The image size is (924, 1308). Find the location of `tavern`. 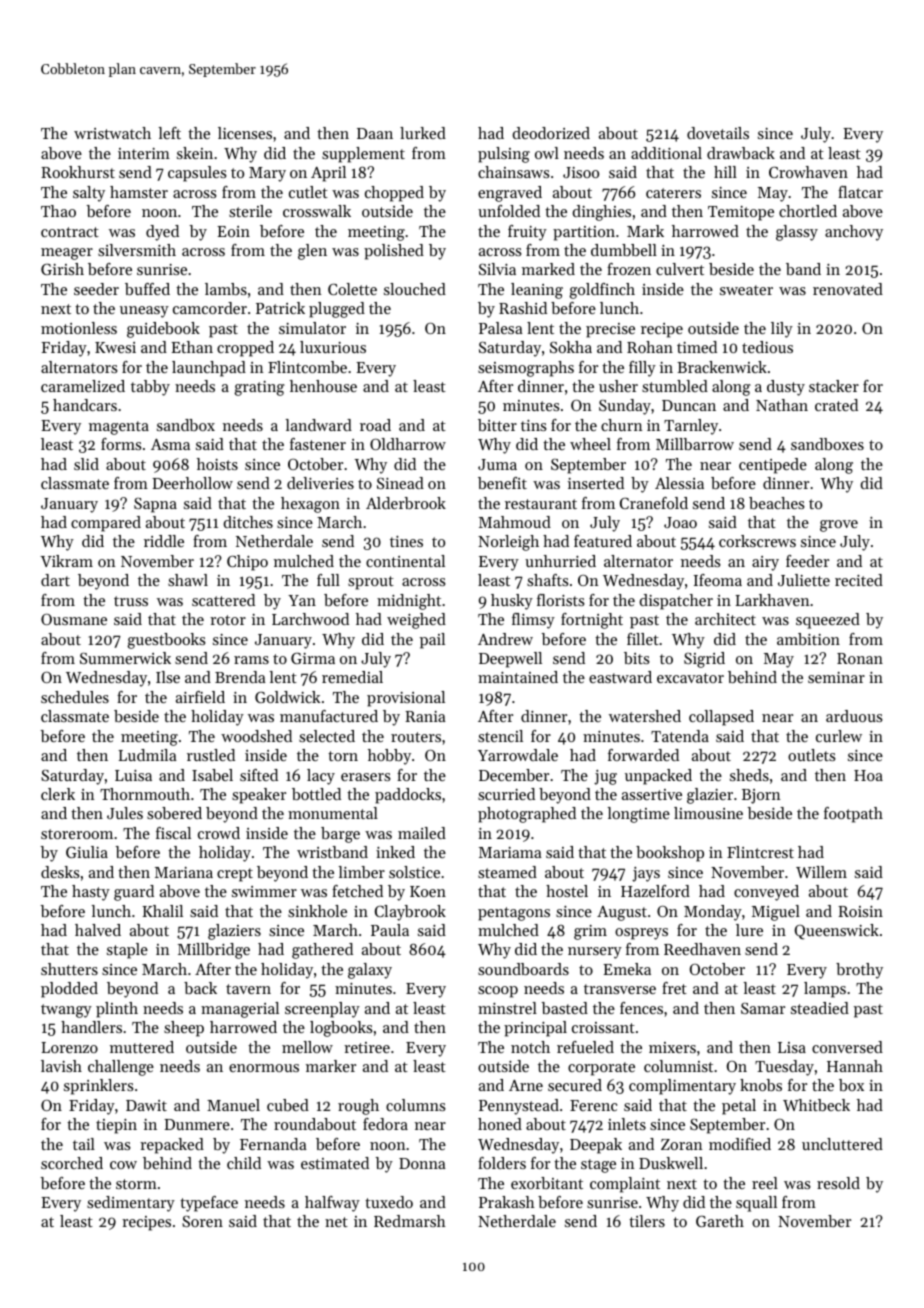

tavern is located at coordinates (248, 989).
